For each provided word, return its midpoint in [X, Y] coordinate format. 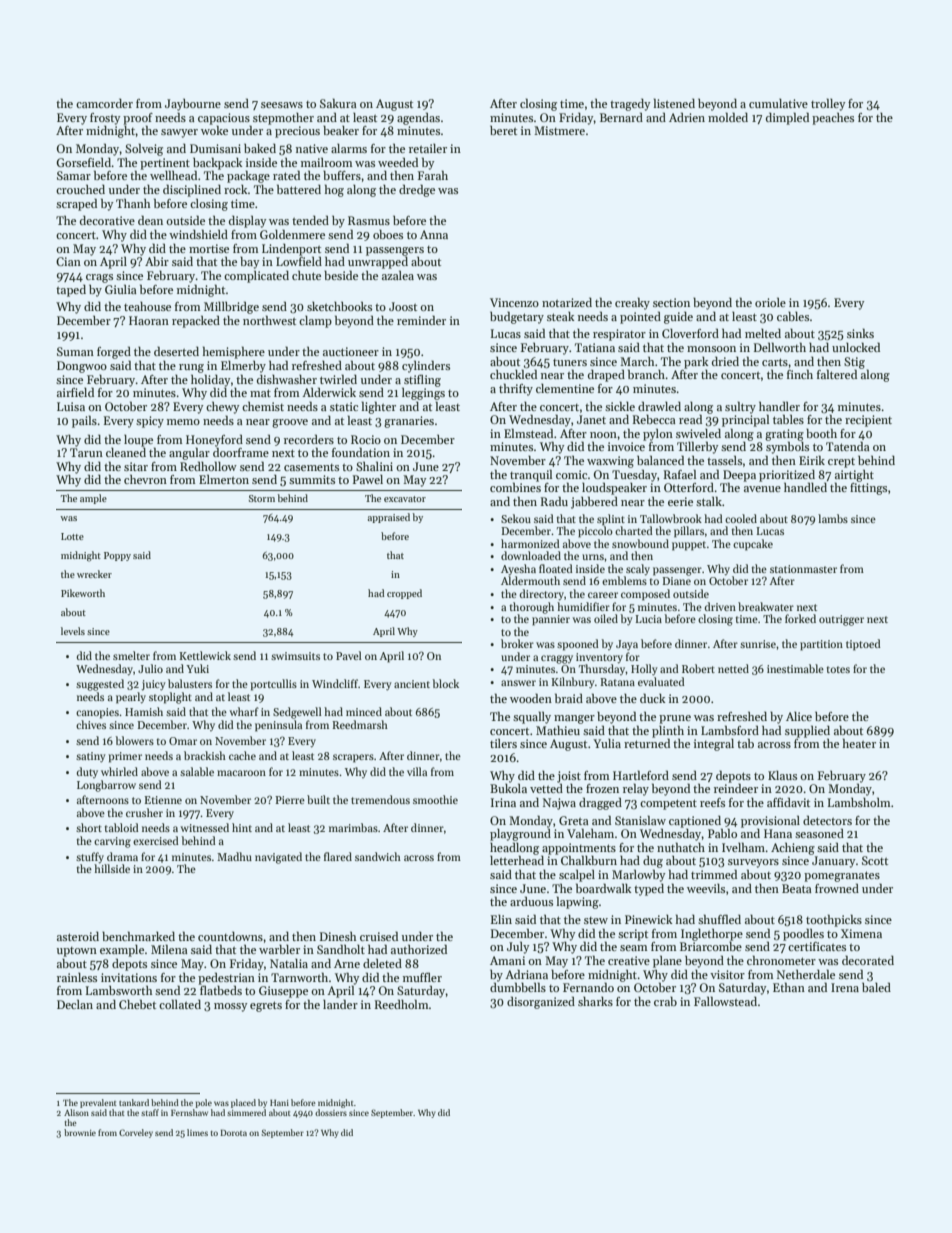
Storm [262, 498]
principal [745, 420]
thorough [532, 608]
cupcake [753, 545]
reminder [421, 320]
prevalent [98, 1103]
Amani [507, 960]
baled [876, 987]
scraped [76, 204]
